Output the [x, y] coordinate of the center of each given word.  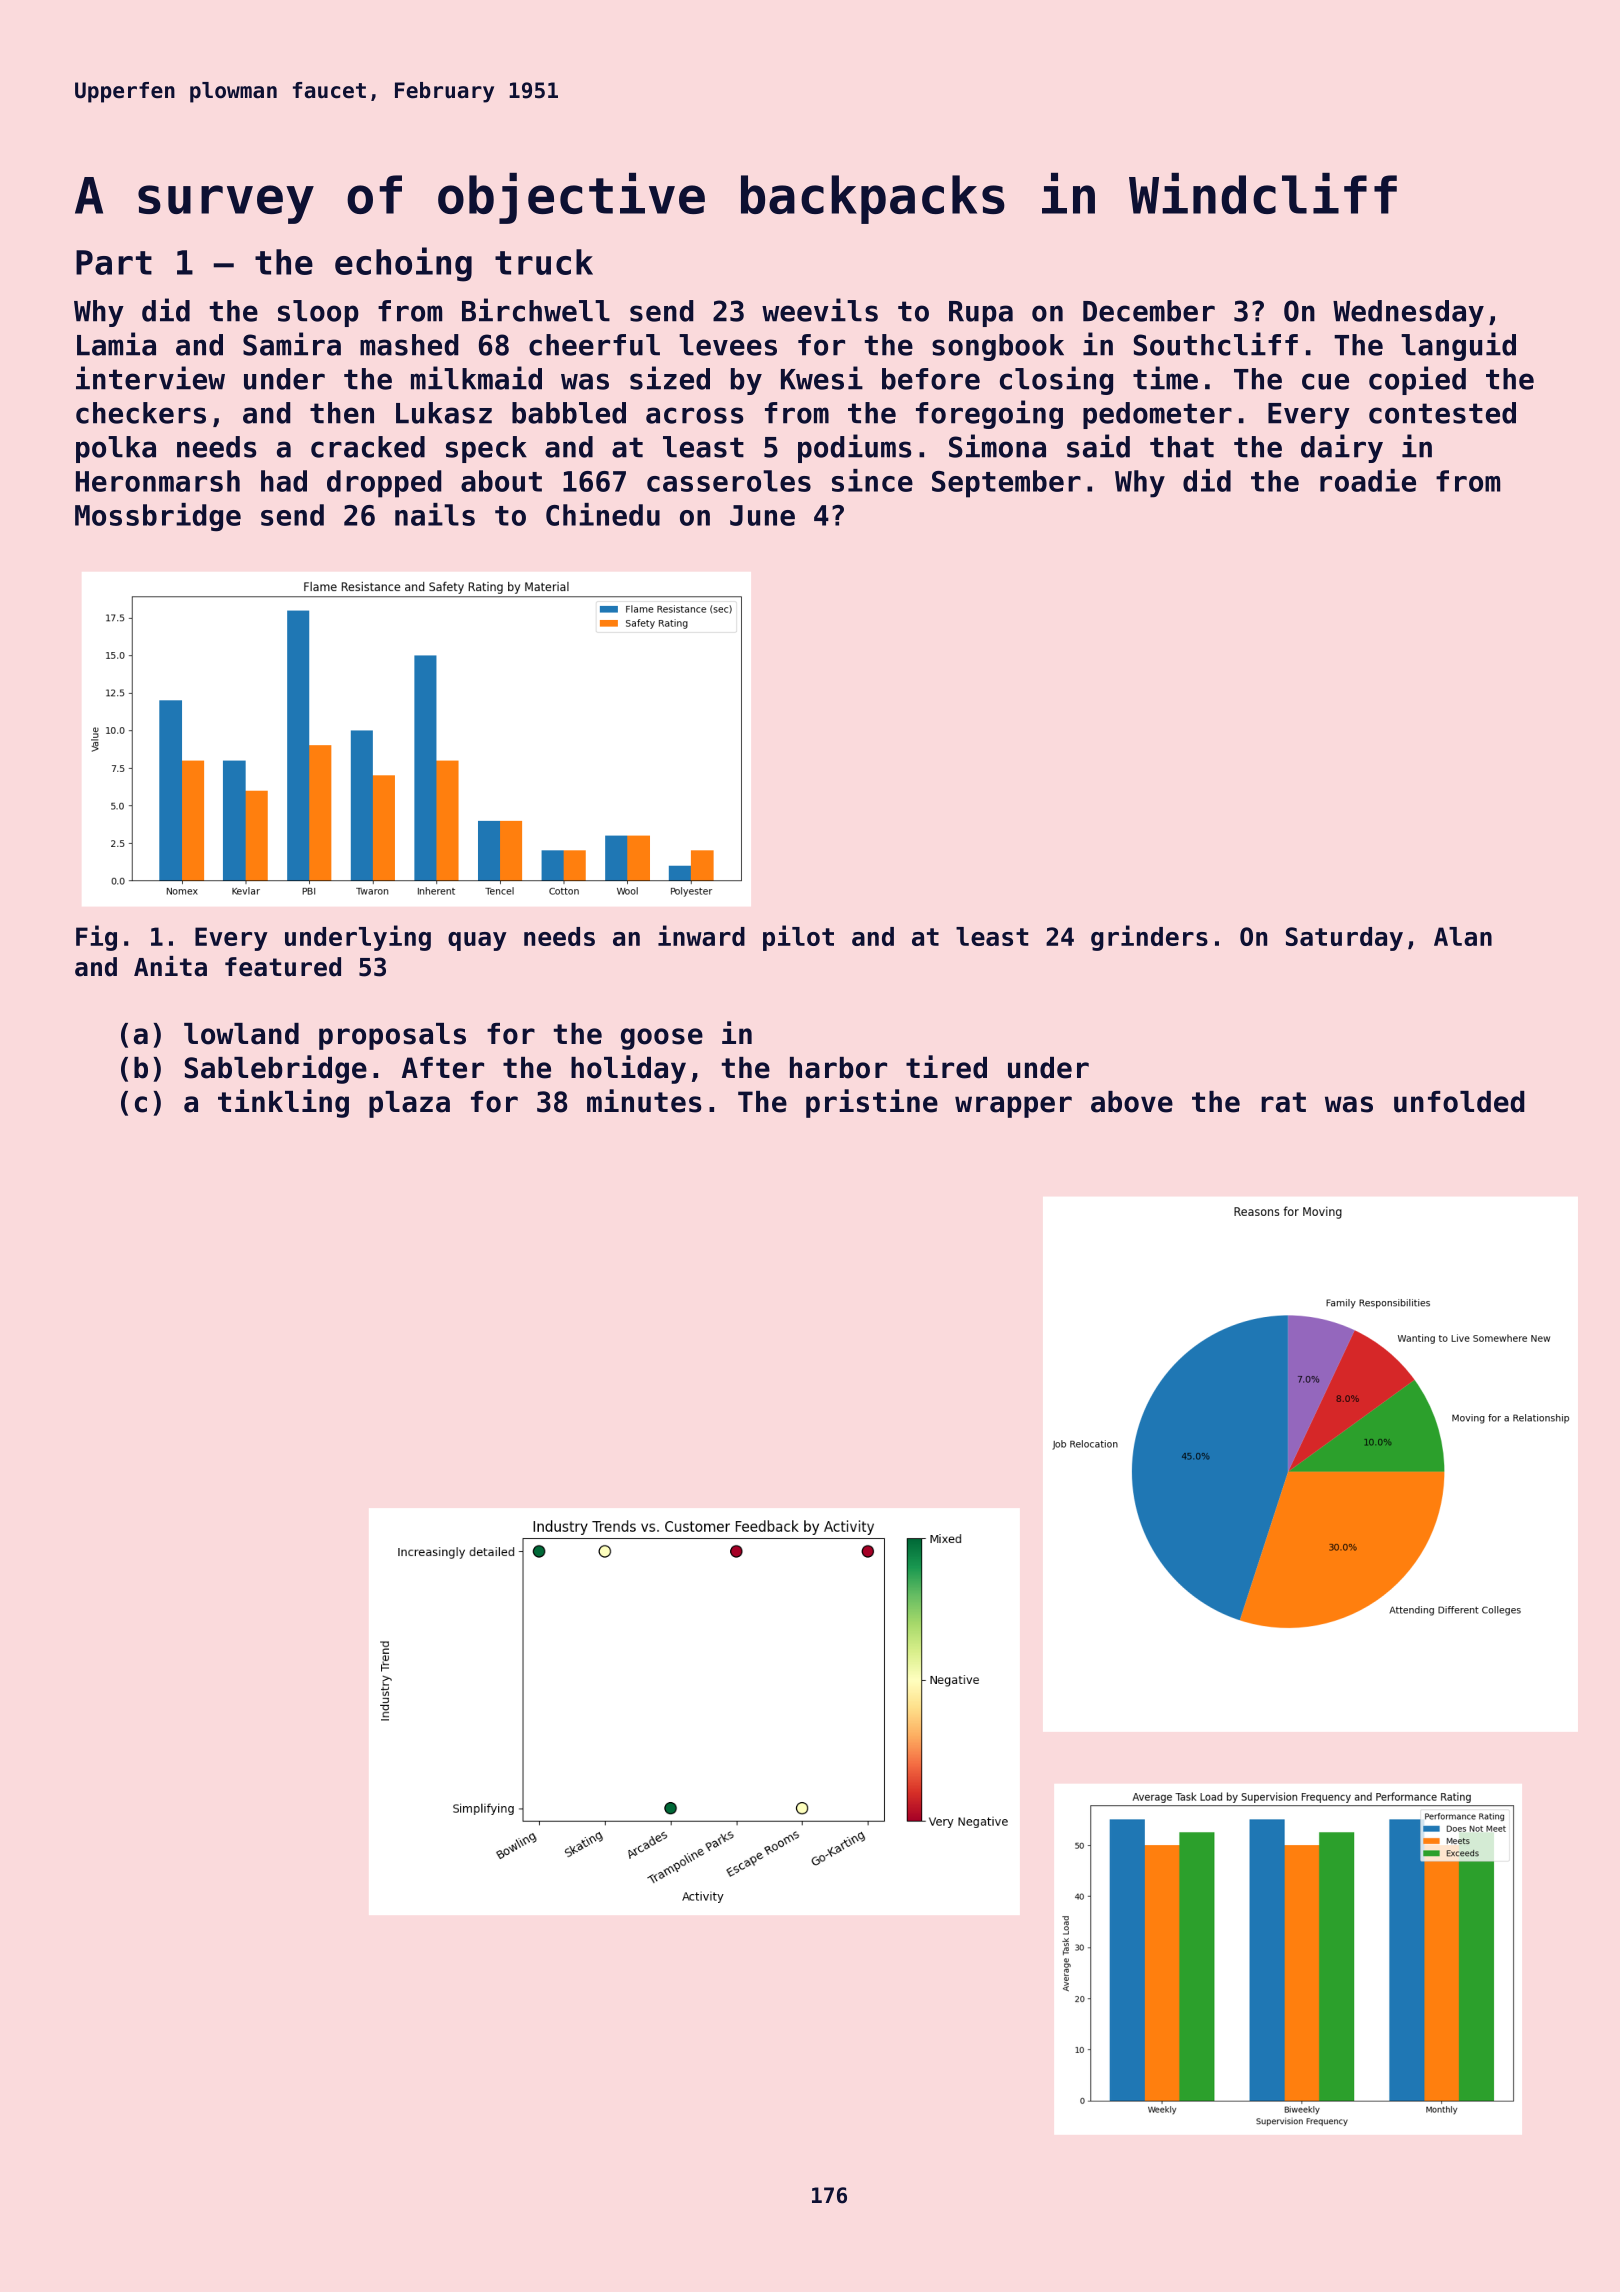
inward [701, 935]
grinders [1149, 938]
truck [544, 262]
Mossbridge [158, 517]
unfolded [1459, 1102]
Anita [170, 966]
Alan [1463, 936]
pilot [798, 938]
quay [477, 941]
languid [1458, 346]
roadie [1368, 480]
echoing [403, 264]
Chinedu [603, 514]
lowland [241, 1034]
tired [946, 1067]
